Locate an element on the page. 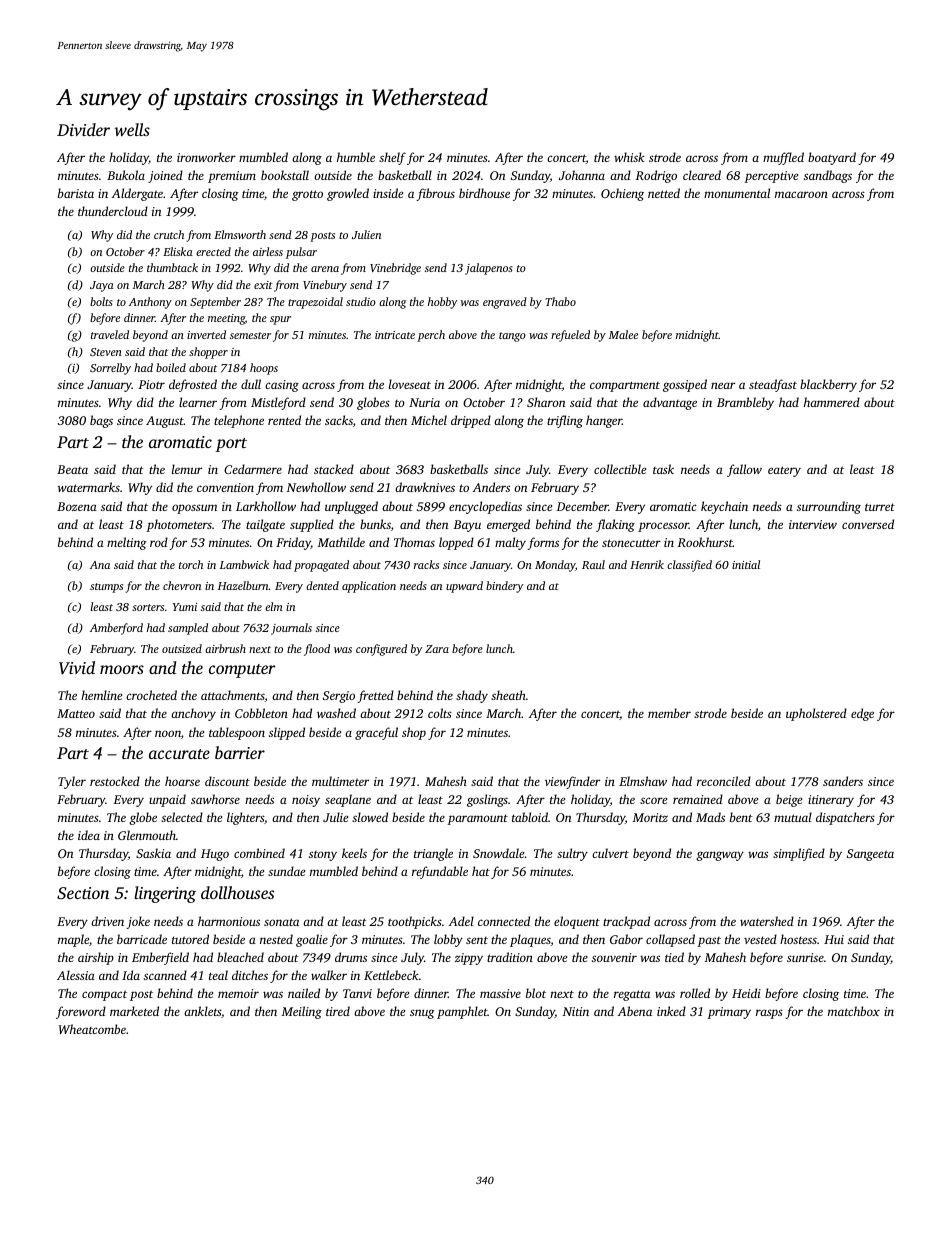 This image has height=1233, width=952. loveseat is located at coordinates (410, 384).
